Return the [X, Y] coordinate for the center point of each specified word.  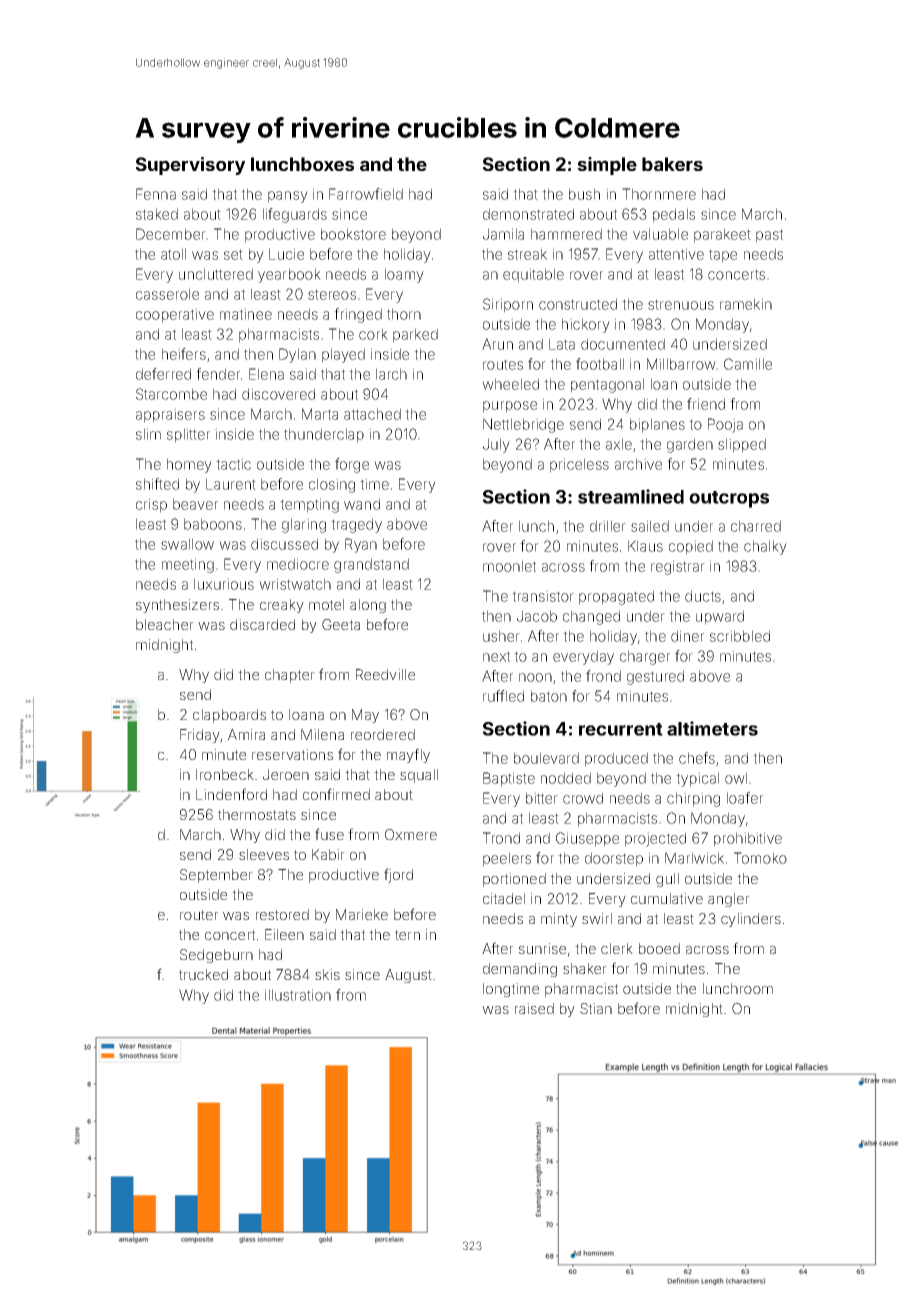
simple [607, 166]
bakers [672, 164]
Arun [497, 344]
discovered [278, 394]
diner [687, 636]
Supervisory [190, 166]
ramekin [746, 304]
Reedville [385, 674]
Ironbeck [225, 774]
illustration [298, 995]
